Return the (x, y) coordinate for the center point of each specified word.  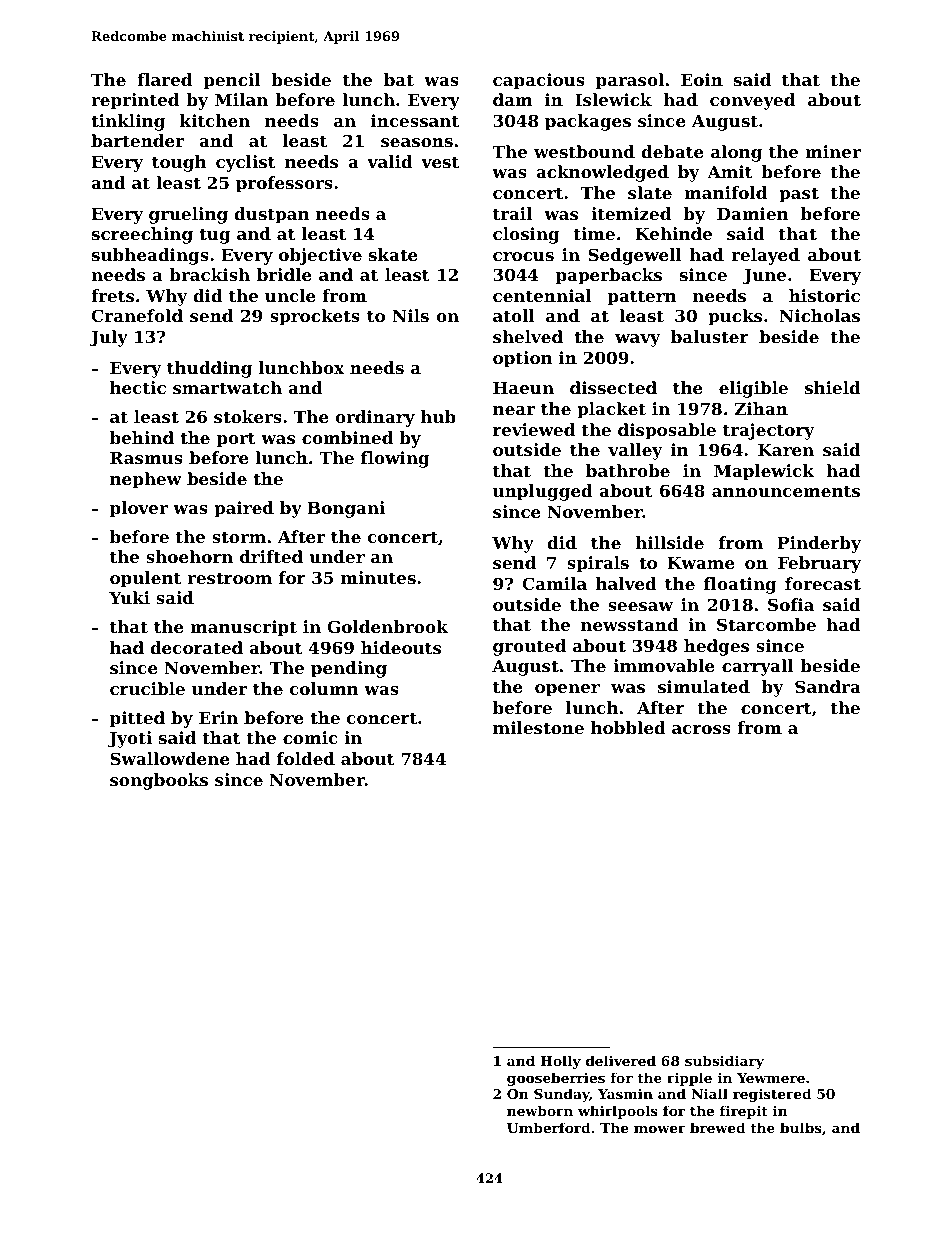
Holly (560, 1062)
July (109, 338)
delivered (621, 1060)
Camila (554, 583)
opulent (145, 579)
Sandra (828, 686)
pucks (735, 317)
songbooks (159, 781)
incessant (415, 120)
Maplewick (764, 472)
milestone (538, 727)
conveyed (752, 101)
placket (611, 410)
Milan (241, 99)
